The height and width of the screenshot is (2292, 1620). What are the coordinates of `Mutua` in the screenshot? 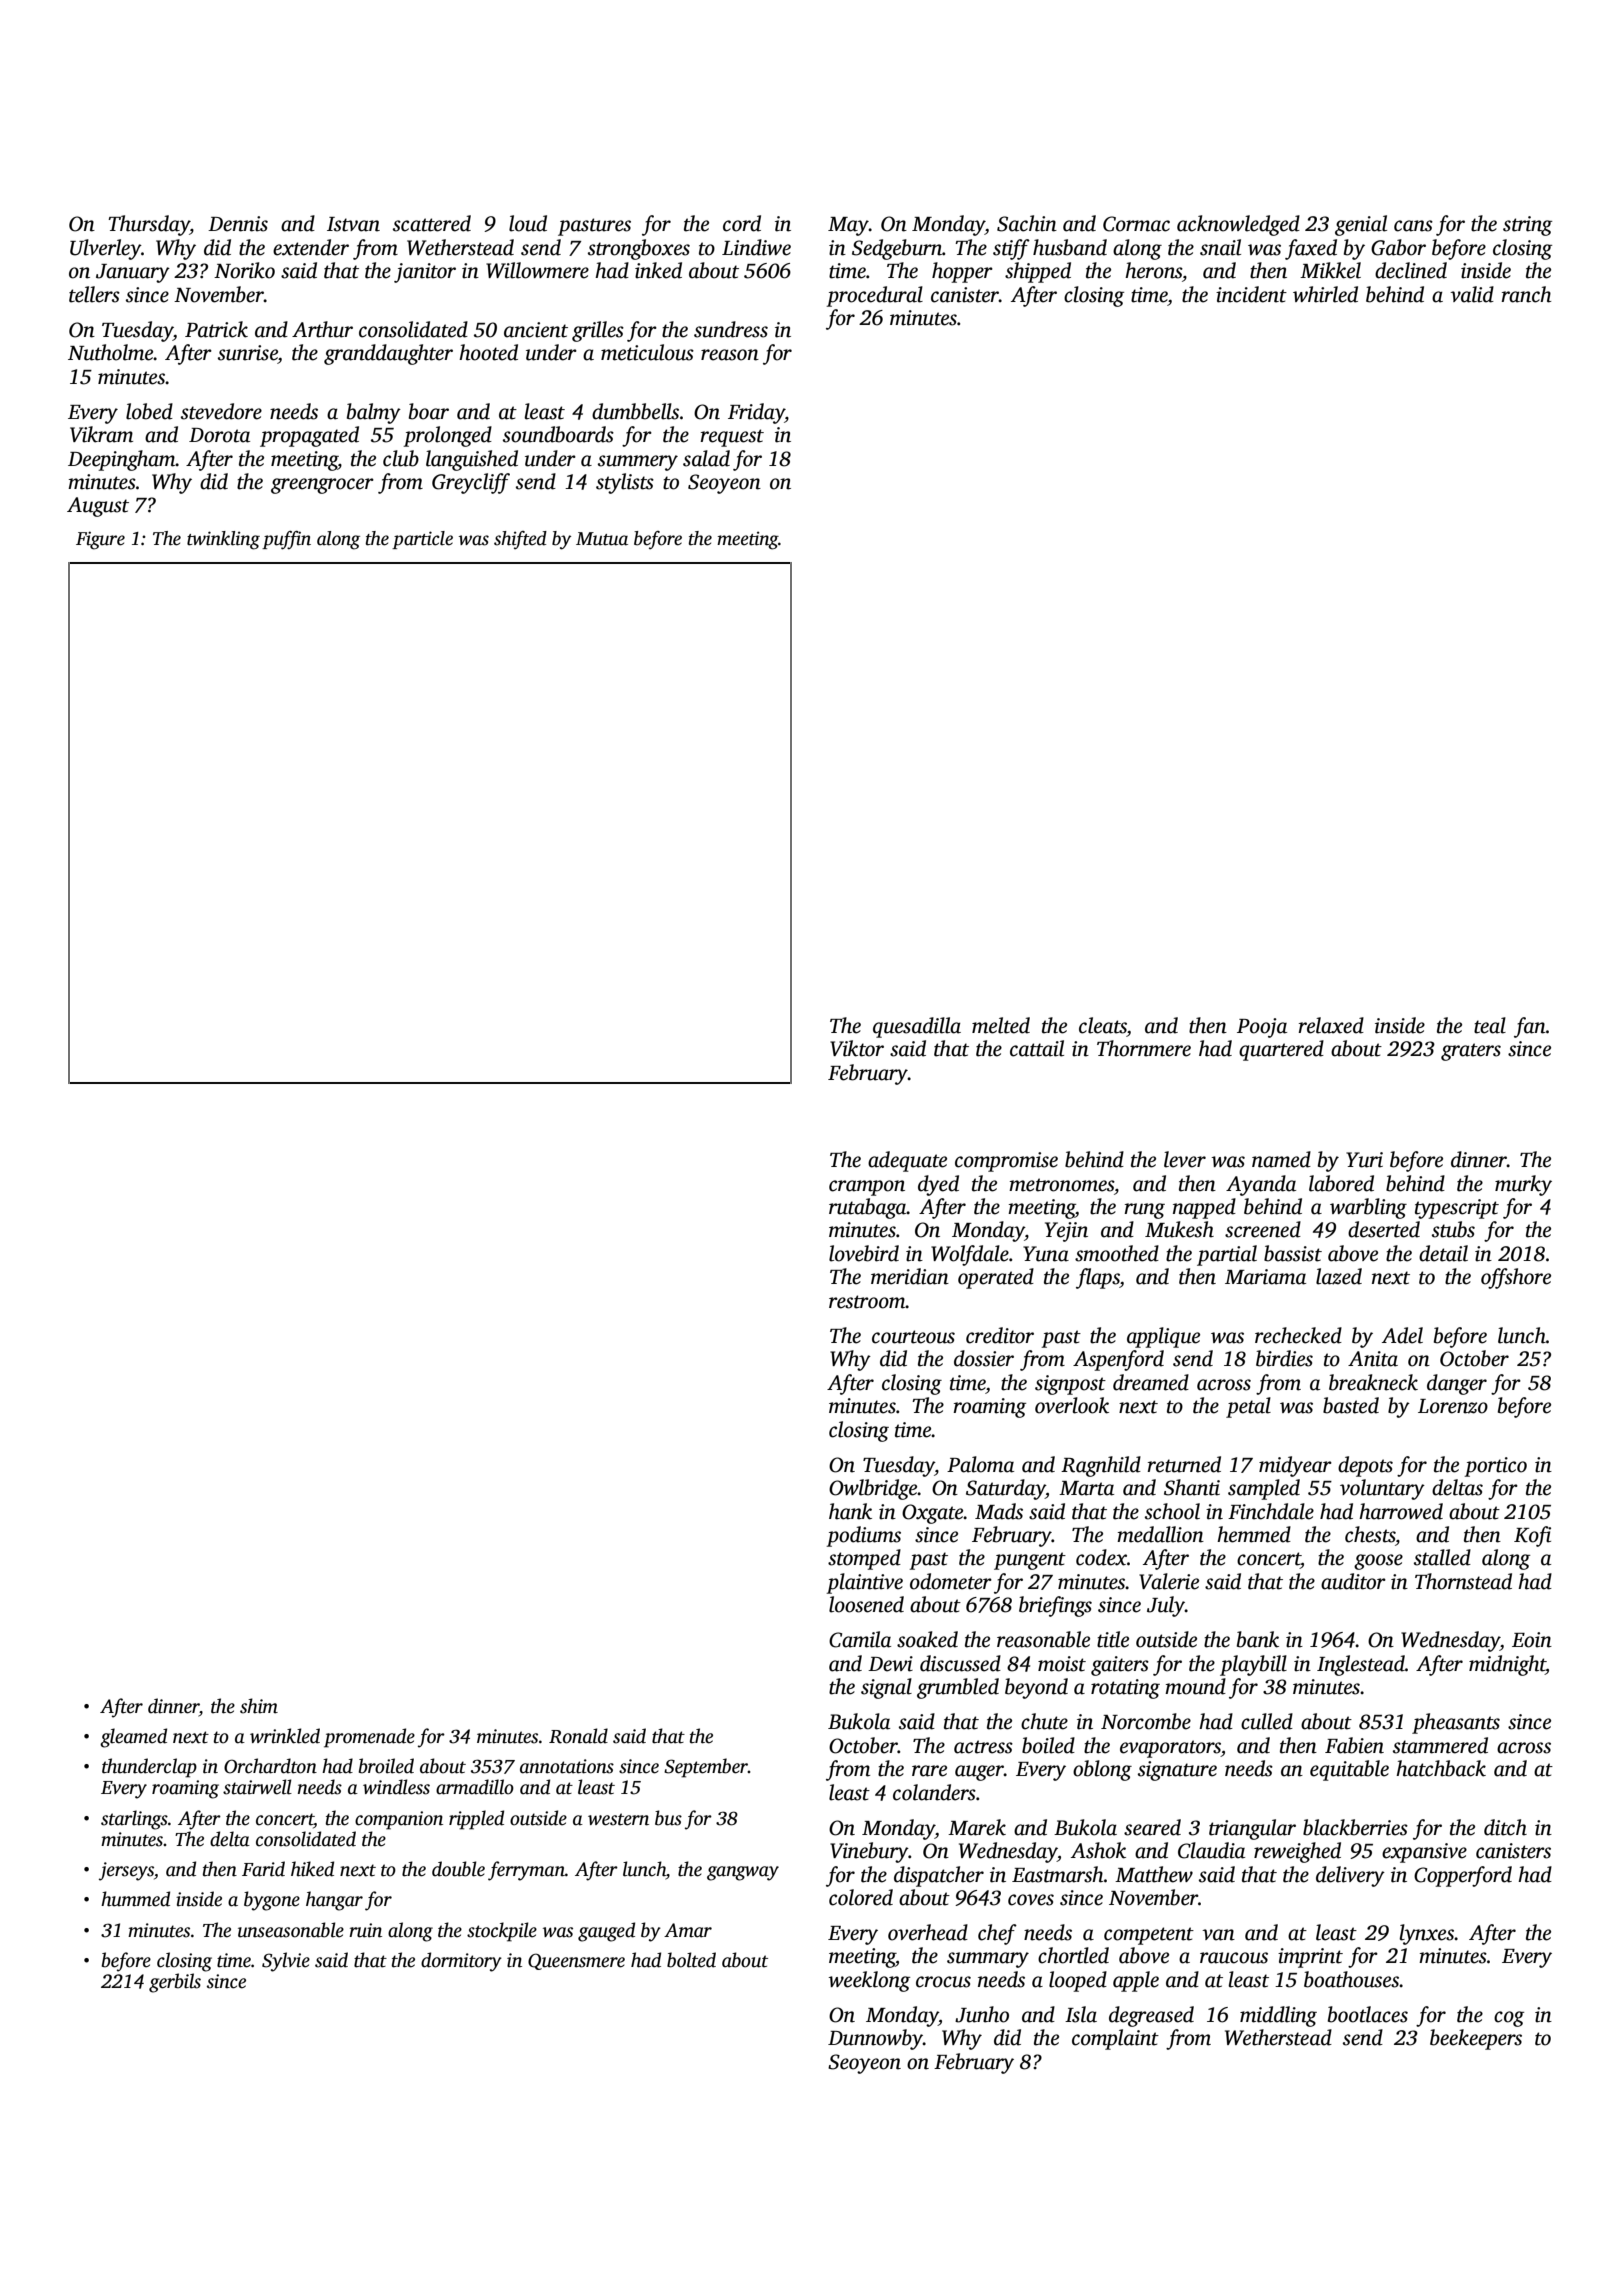 It's located at (602, 539).
